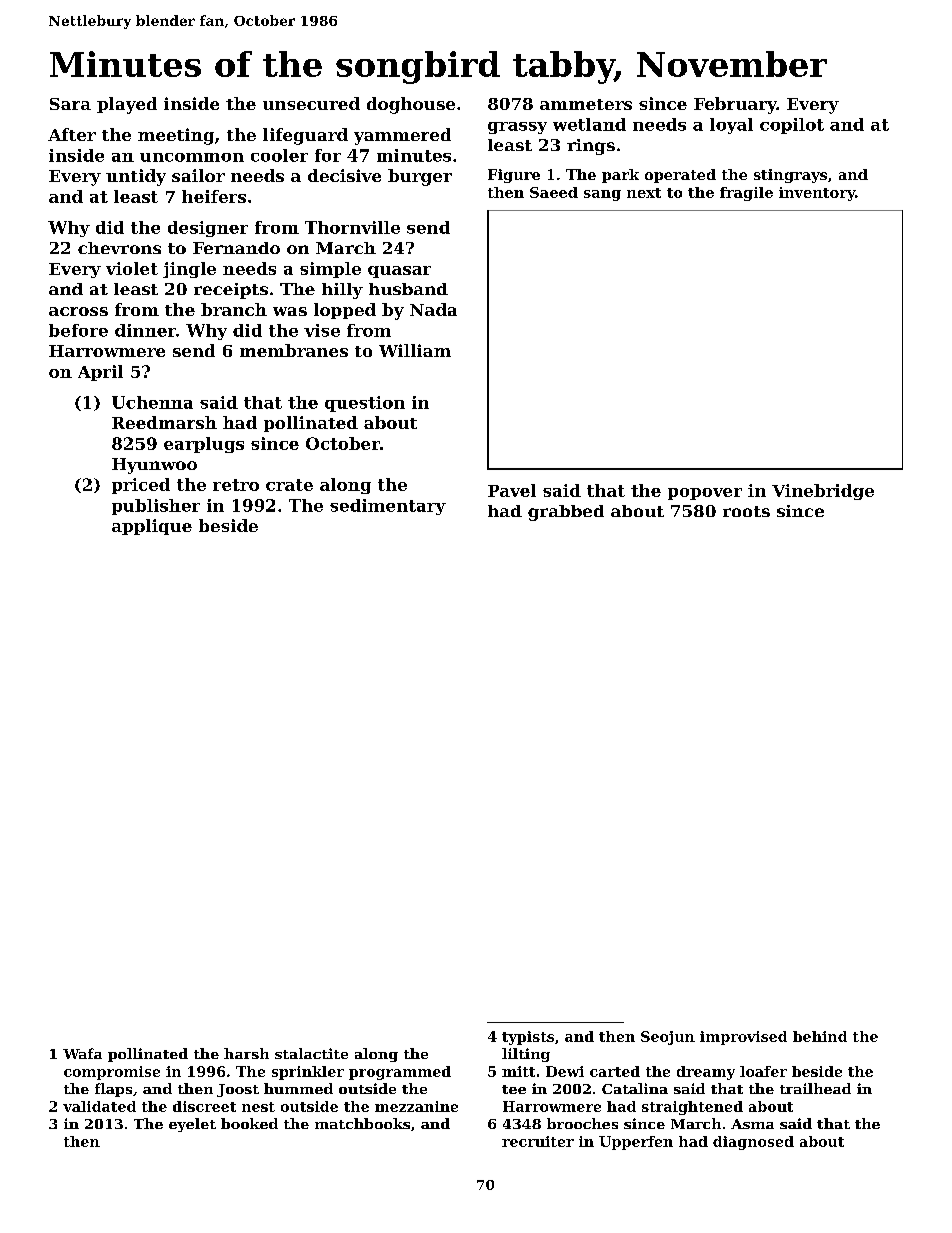 This page has width=952, height=1233. What do you see at coordinates (152, 527) in the page?
I see `applique` at bounding box center [152, 527].
